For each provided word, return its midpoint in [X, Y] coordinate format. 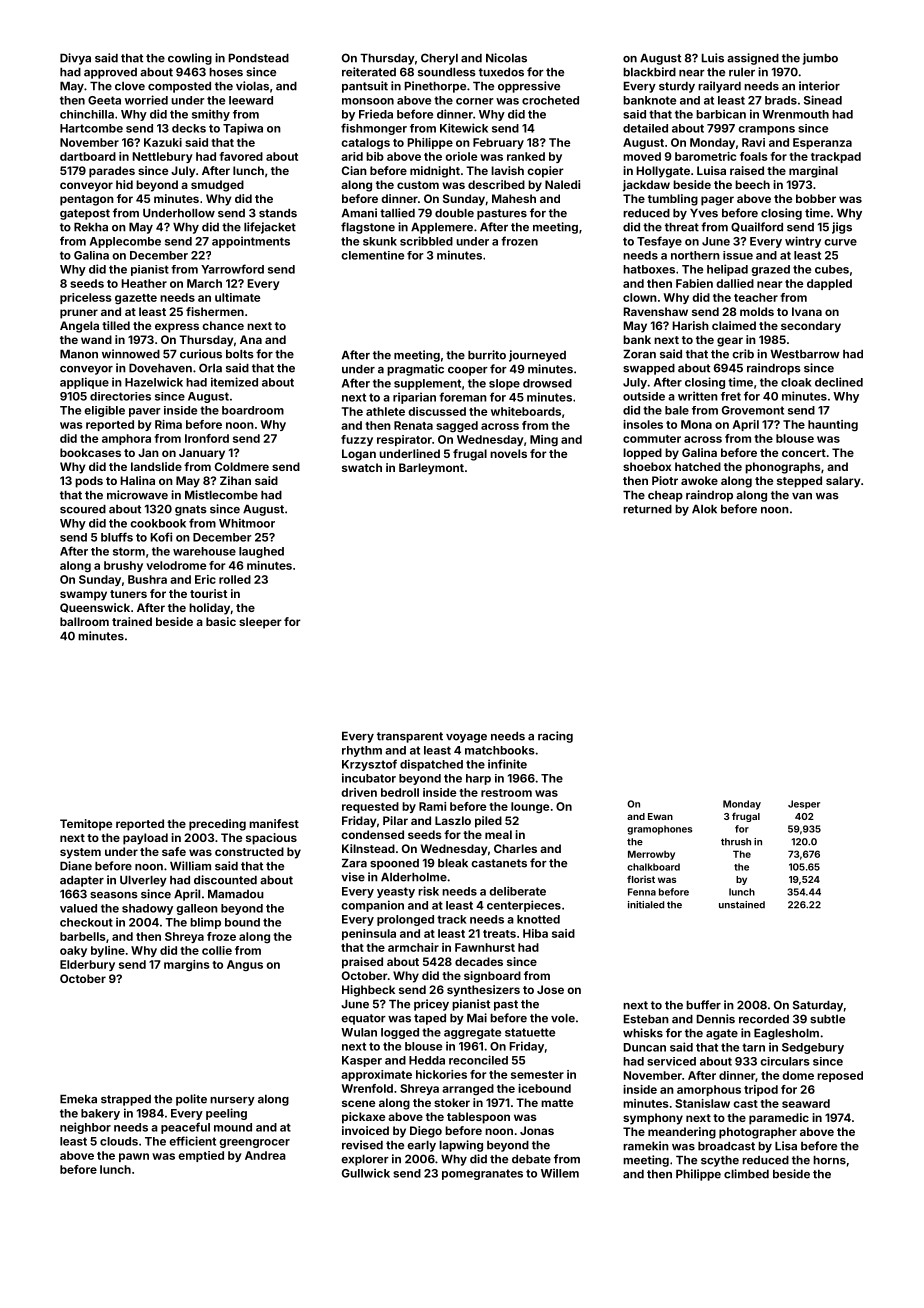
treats [499, 934]
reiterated [369, 72]
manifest [274, 823]
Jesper [804, 804]
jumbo [820, 59]
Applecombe [125, 242]
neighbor [85, 1128]
